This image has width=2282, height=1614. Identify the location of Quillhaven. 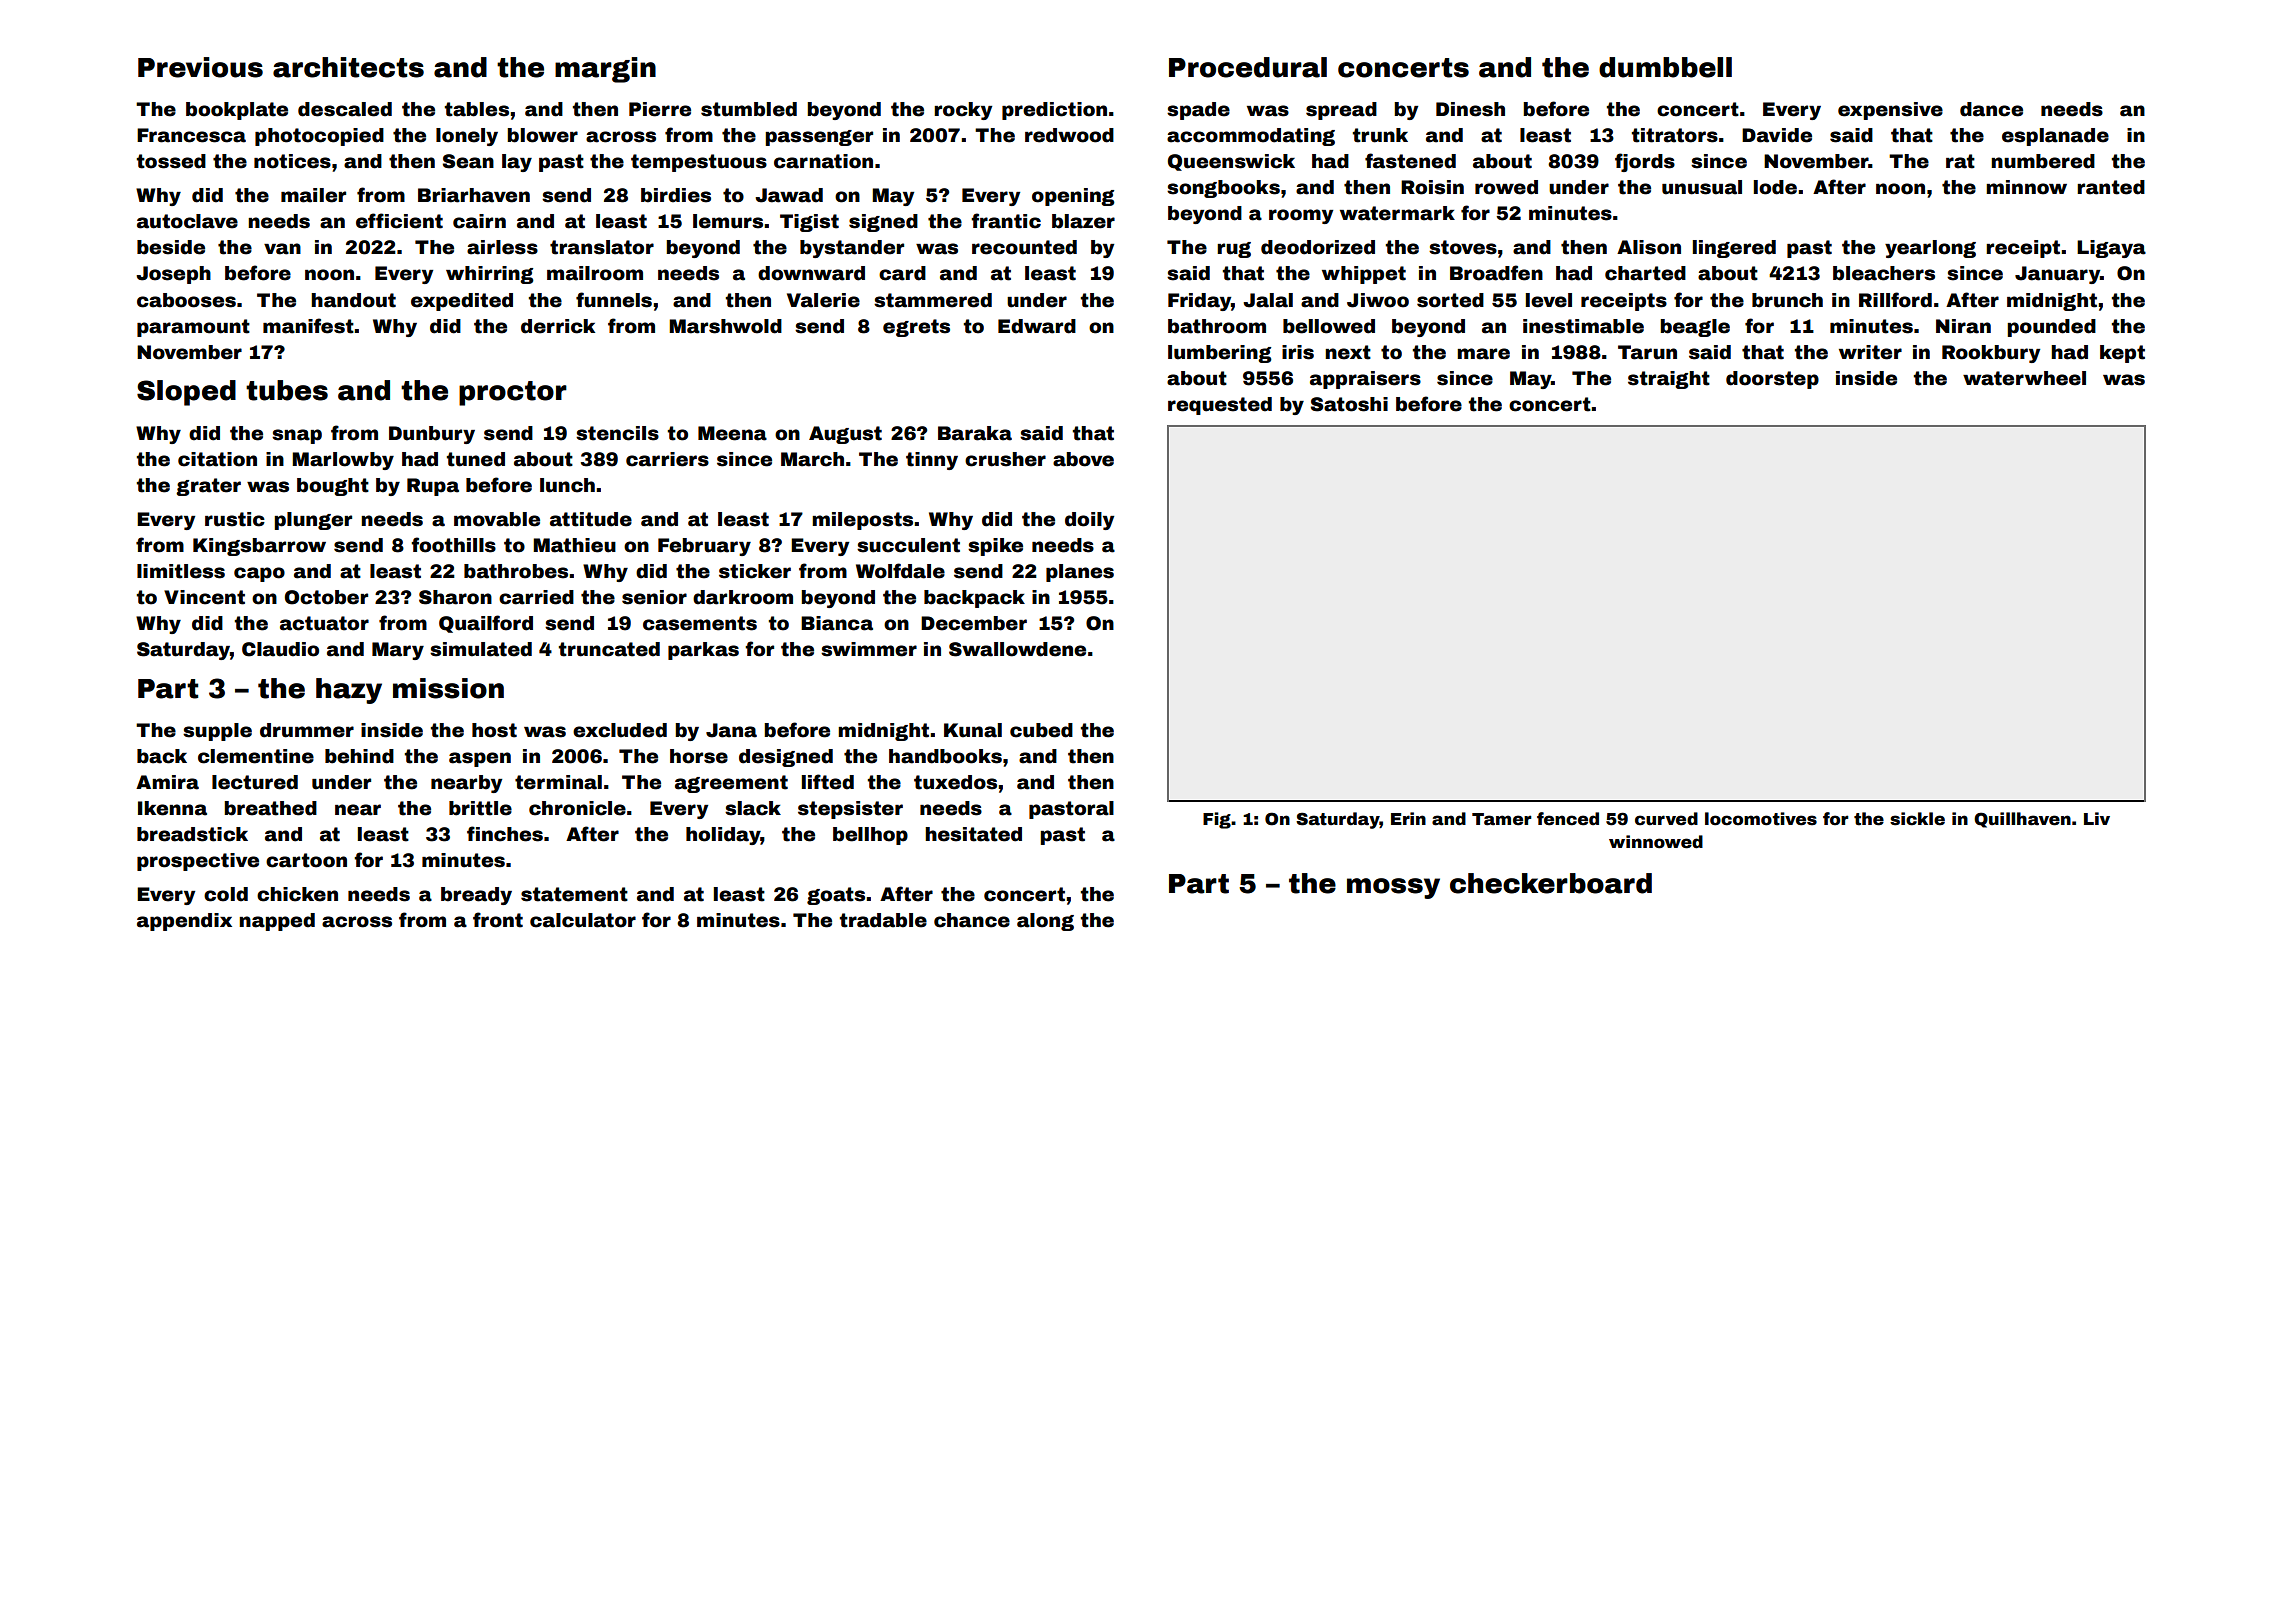
(2022, 820).
